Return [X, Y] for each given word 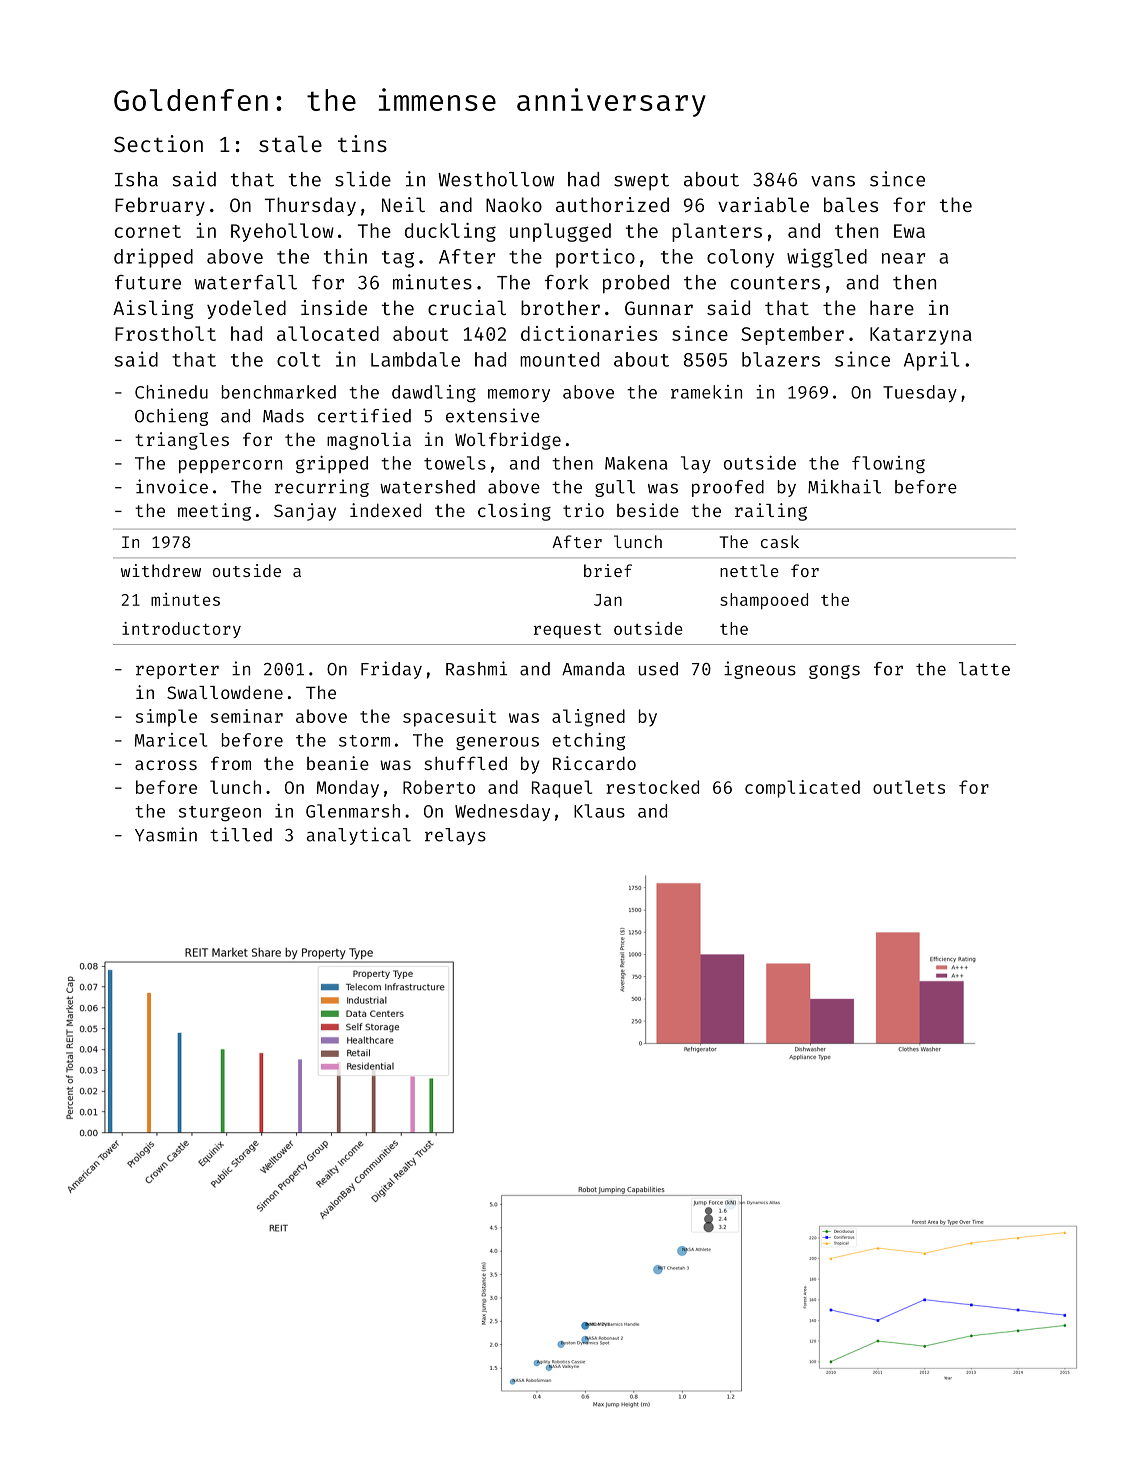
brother [560, 307]
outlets [909, 787]
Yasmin [166, 834]
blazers [781, 359]
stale [290, 144]
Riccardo [594, 763]
